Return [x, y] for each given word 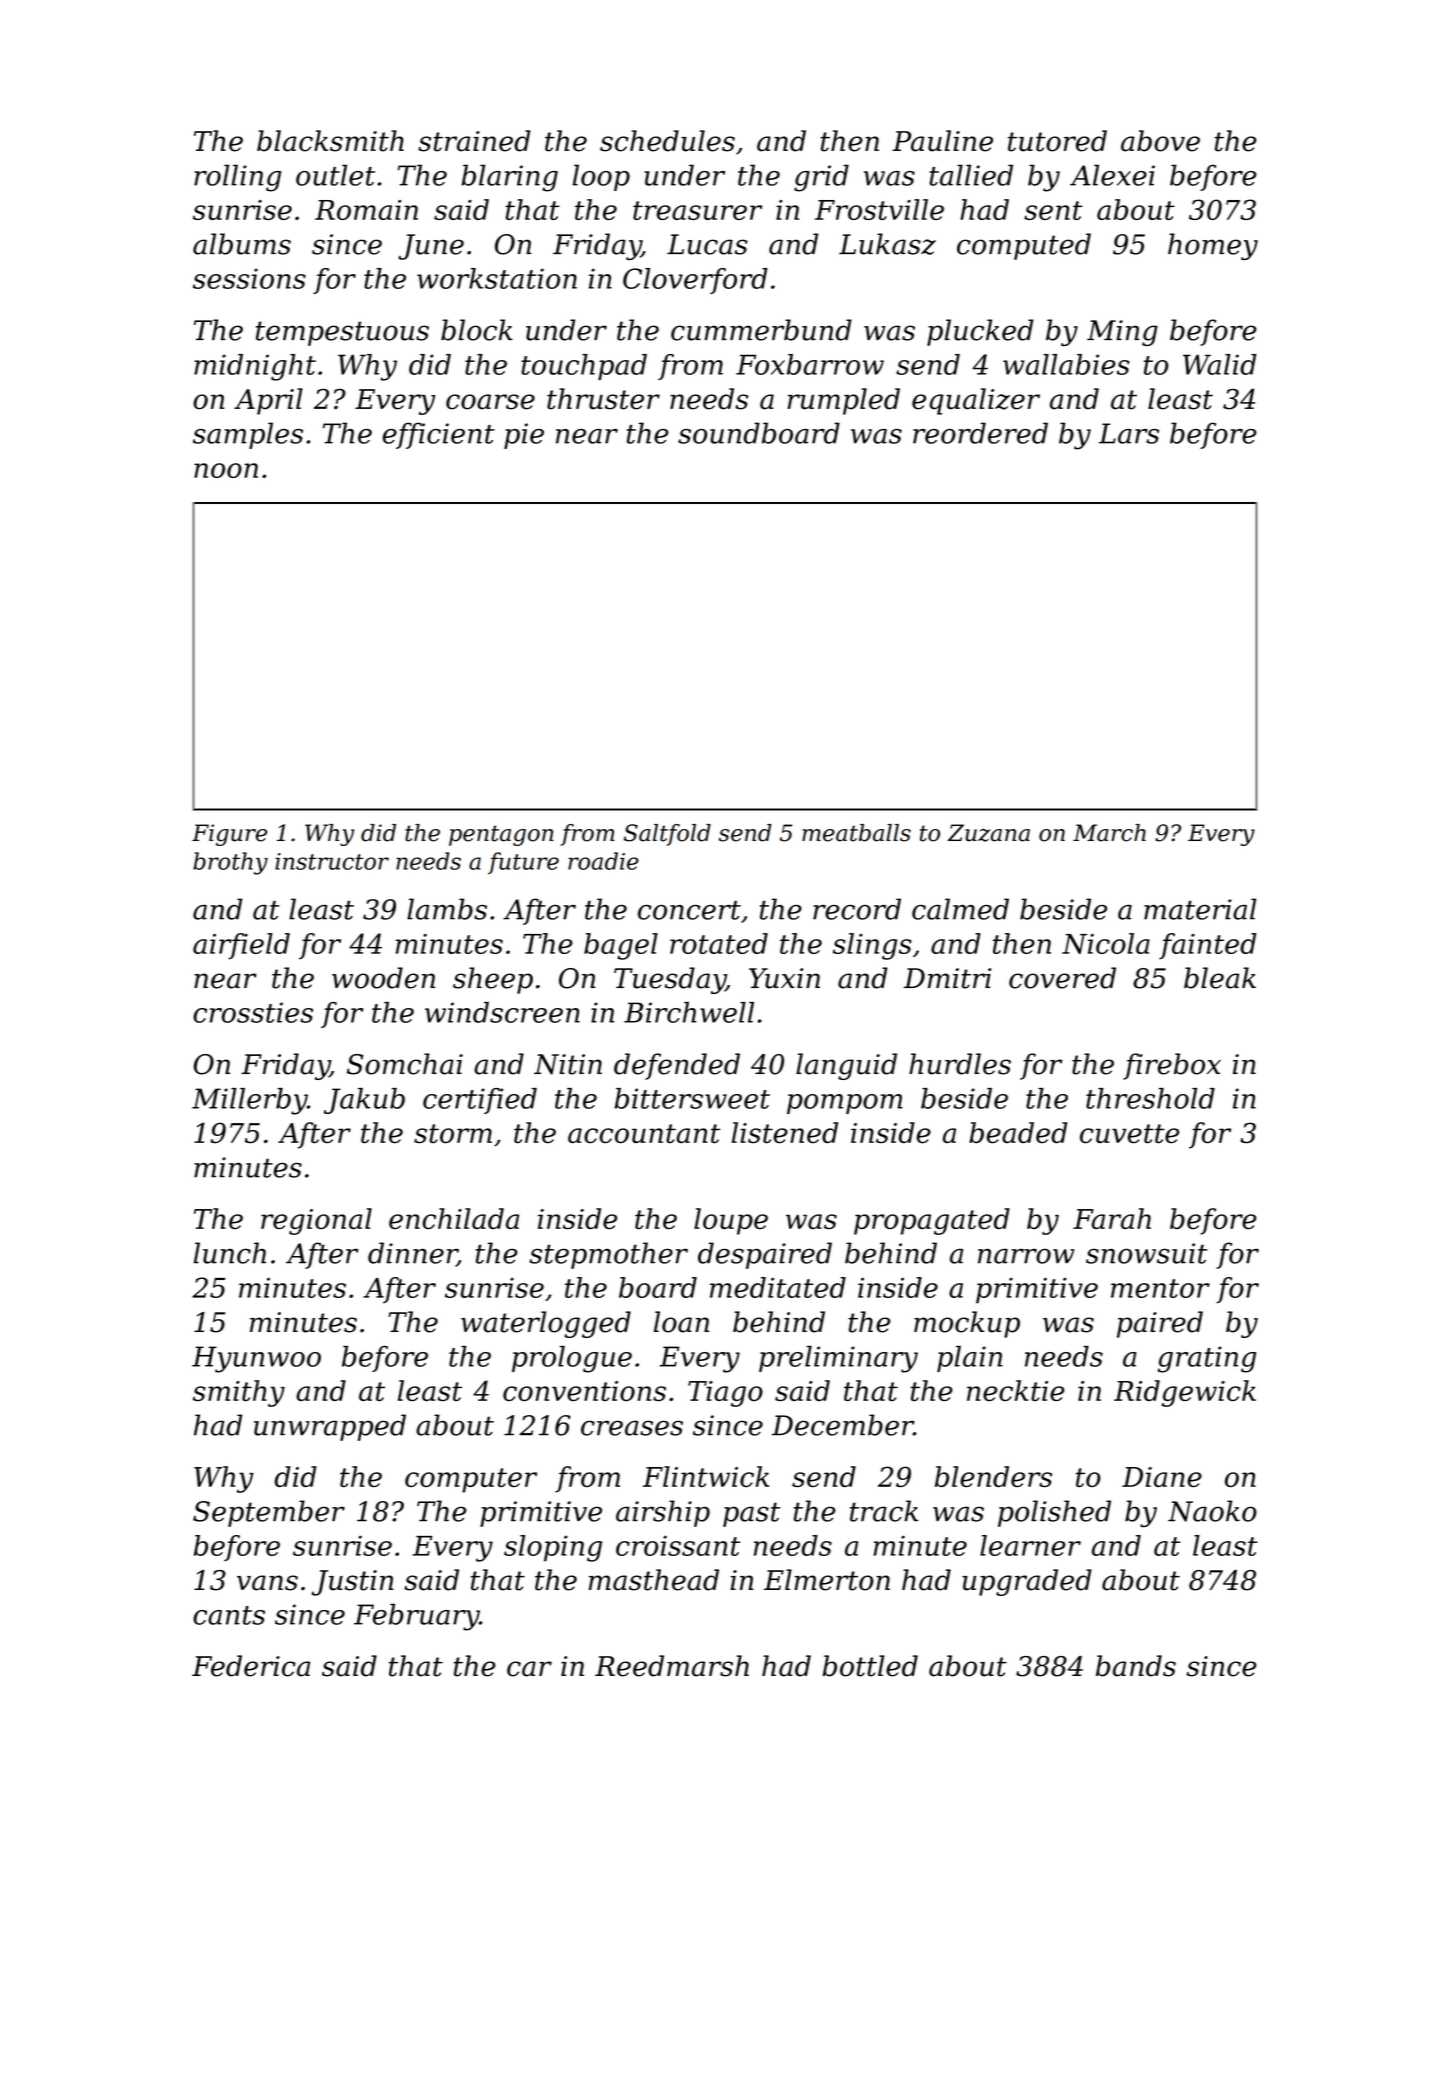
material [1200, 909]
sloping [553, 1548]
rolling [237, 178]
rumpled [843, 401]
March [1109, 833]
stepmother [608, 1255]
